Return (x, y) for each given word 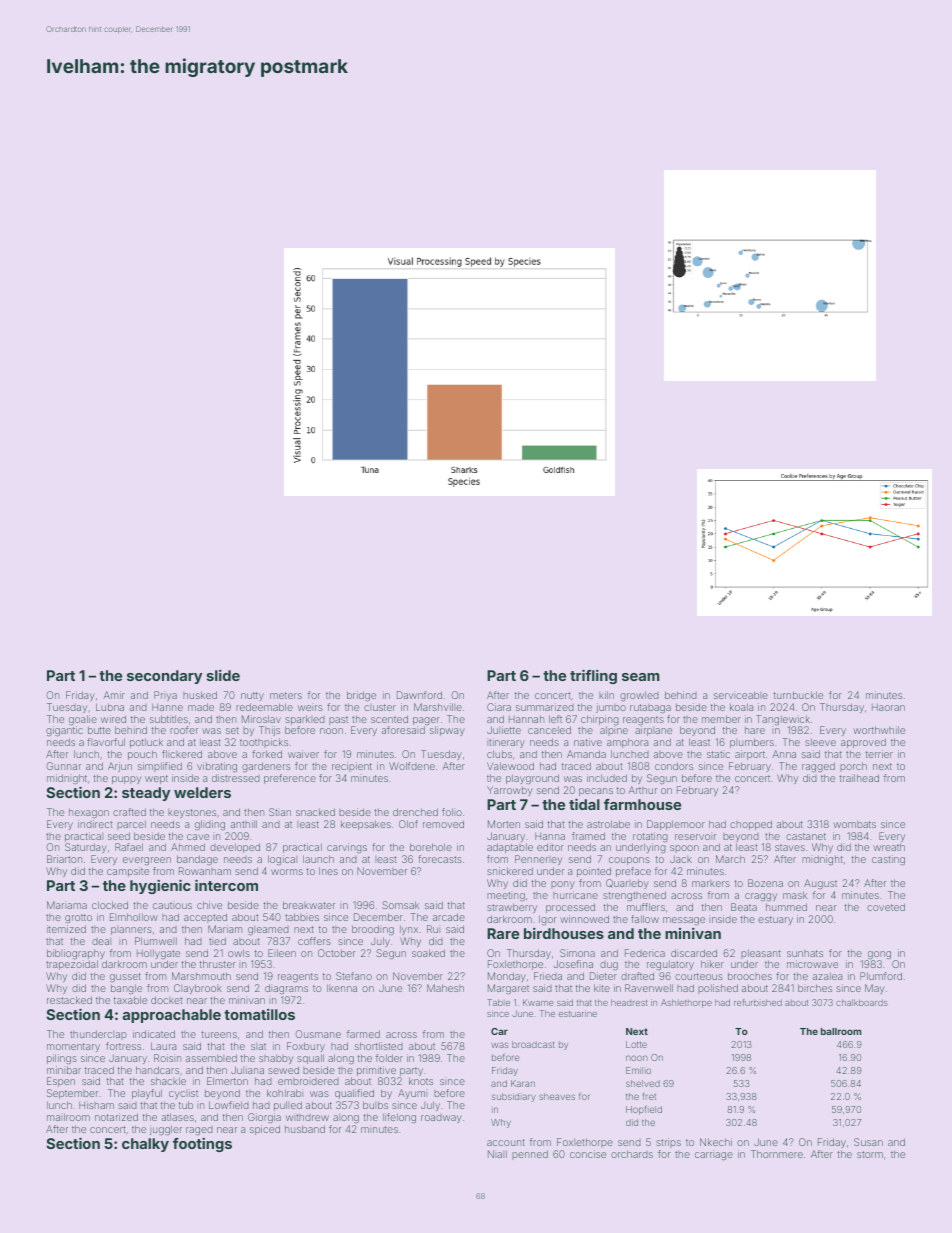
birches (815, 988)
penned (530, 1155)
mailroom (68, 1117)
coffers (314, 941)
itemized (66, 929)
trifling (593, 676)
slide (223, 675)
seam (641, 677)
